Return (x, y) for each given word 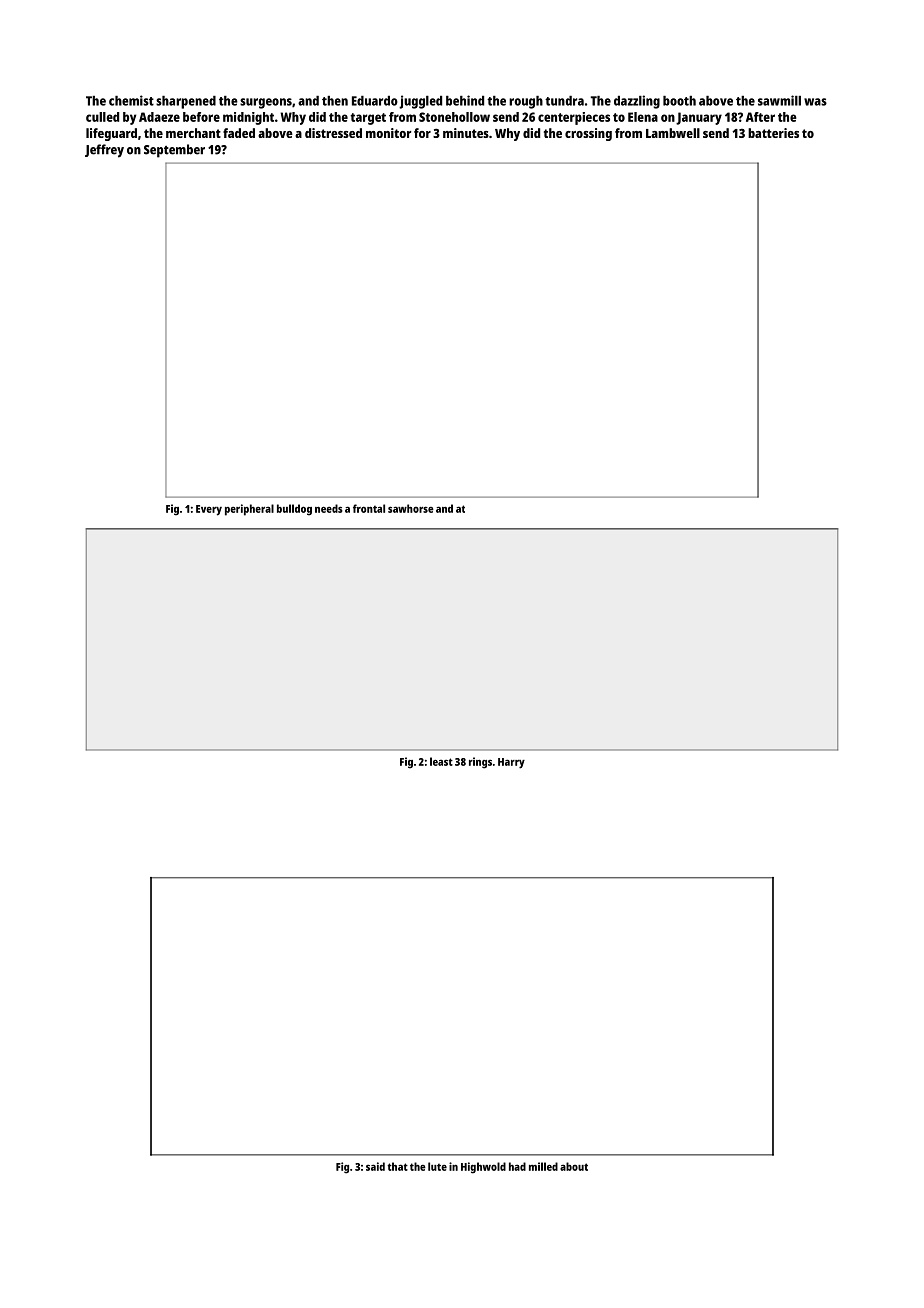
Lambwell (673, 133)
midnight (248, 118)
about (574, 1166)
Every (209, 510)
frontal (369, 508)
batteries (773, 133)
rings (480, 763)
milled (543, 1166)
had (517, 1166)
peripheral (249, 510)
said (375, 1166)
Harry (511, 763)
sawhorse (411, 508)
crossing (588, 134)
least (441, 761)
